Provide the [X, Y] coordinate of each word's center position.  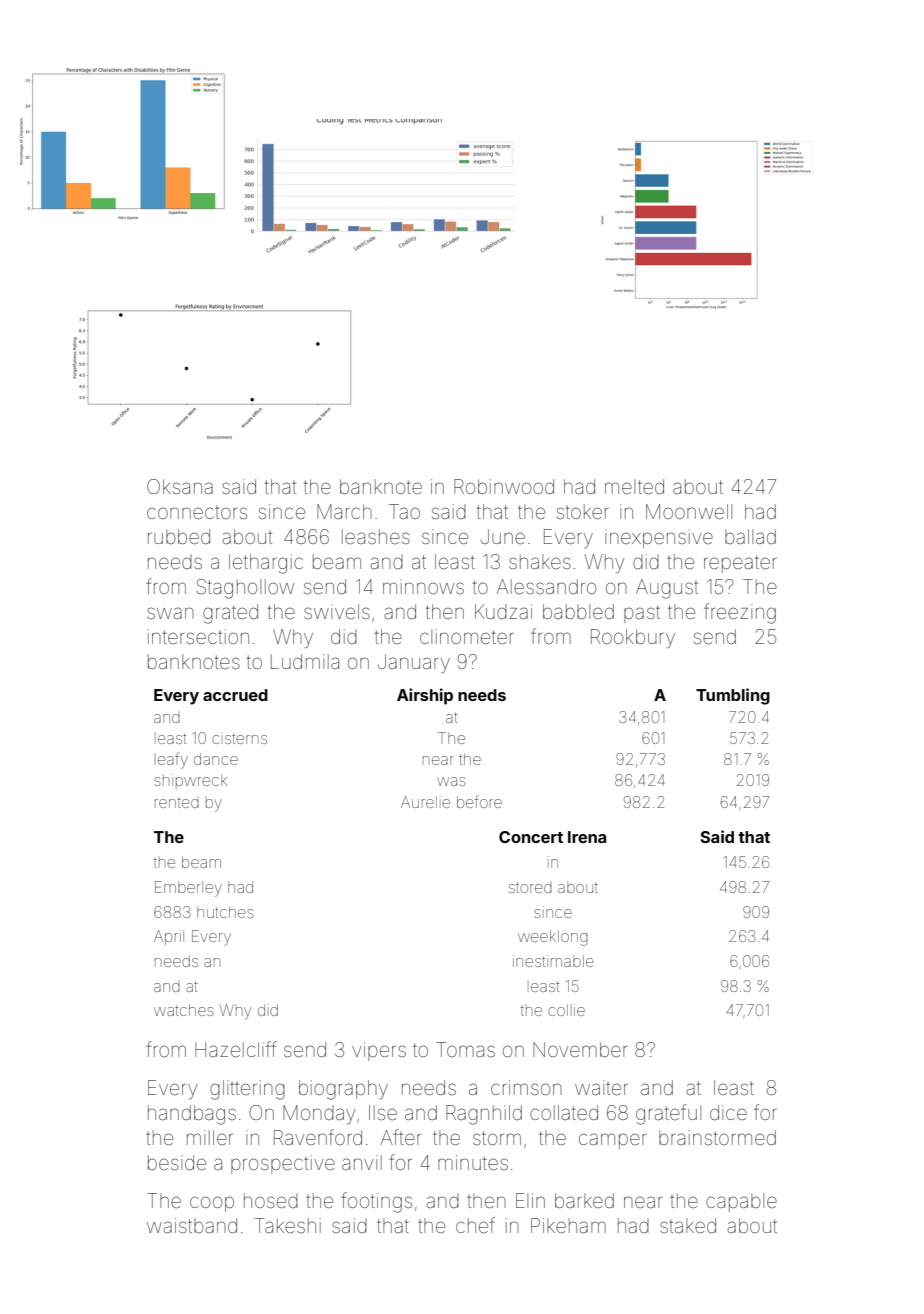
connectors [197, 512]
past [642, 614]
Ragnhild [484, 1115]
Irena [587, 837]
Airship [425, 696]
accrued [235, 695]
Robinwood [504, 486]
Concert [531, 837]
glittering [247, 1090]
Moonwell [689, 511]
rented [177, 803]
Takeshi [288, 1225]
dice [728, 1112]
